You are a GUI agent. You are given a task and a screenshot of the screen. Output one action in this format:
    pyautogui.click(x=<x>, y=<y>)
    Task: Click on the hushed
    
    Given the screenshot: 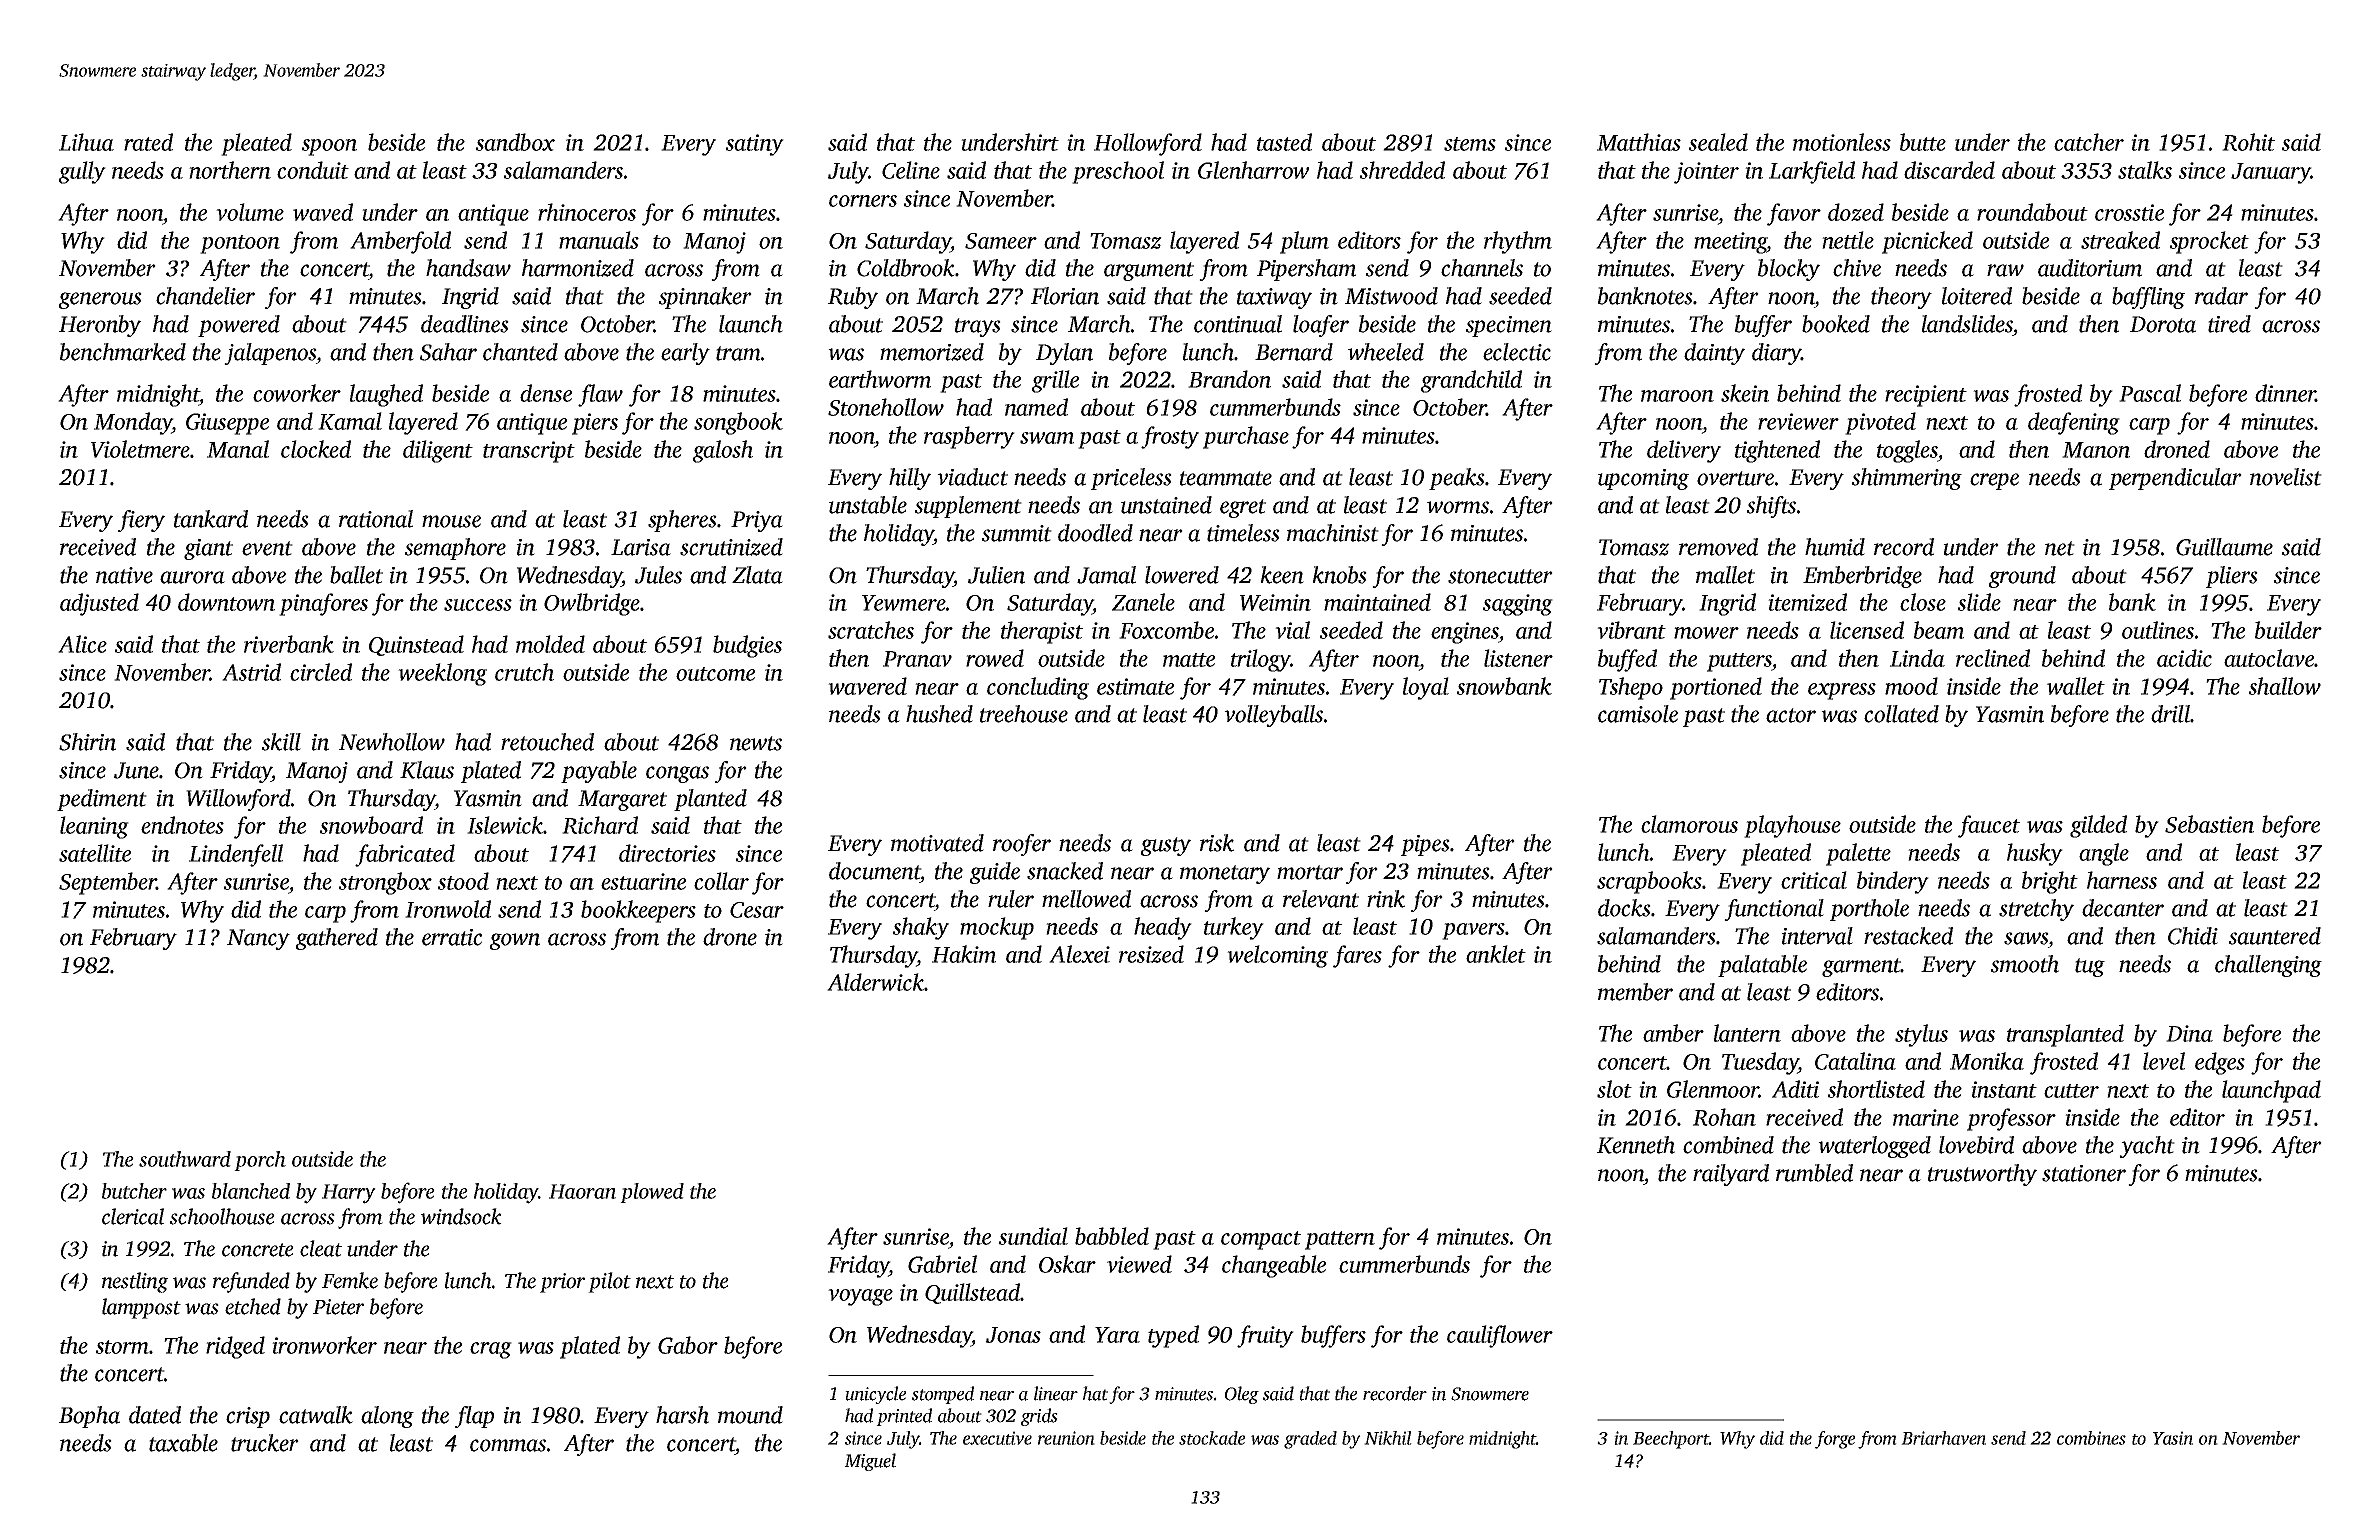 What is the action you would take?
    pyautogui.click(x=939, y=714)
